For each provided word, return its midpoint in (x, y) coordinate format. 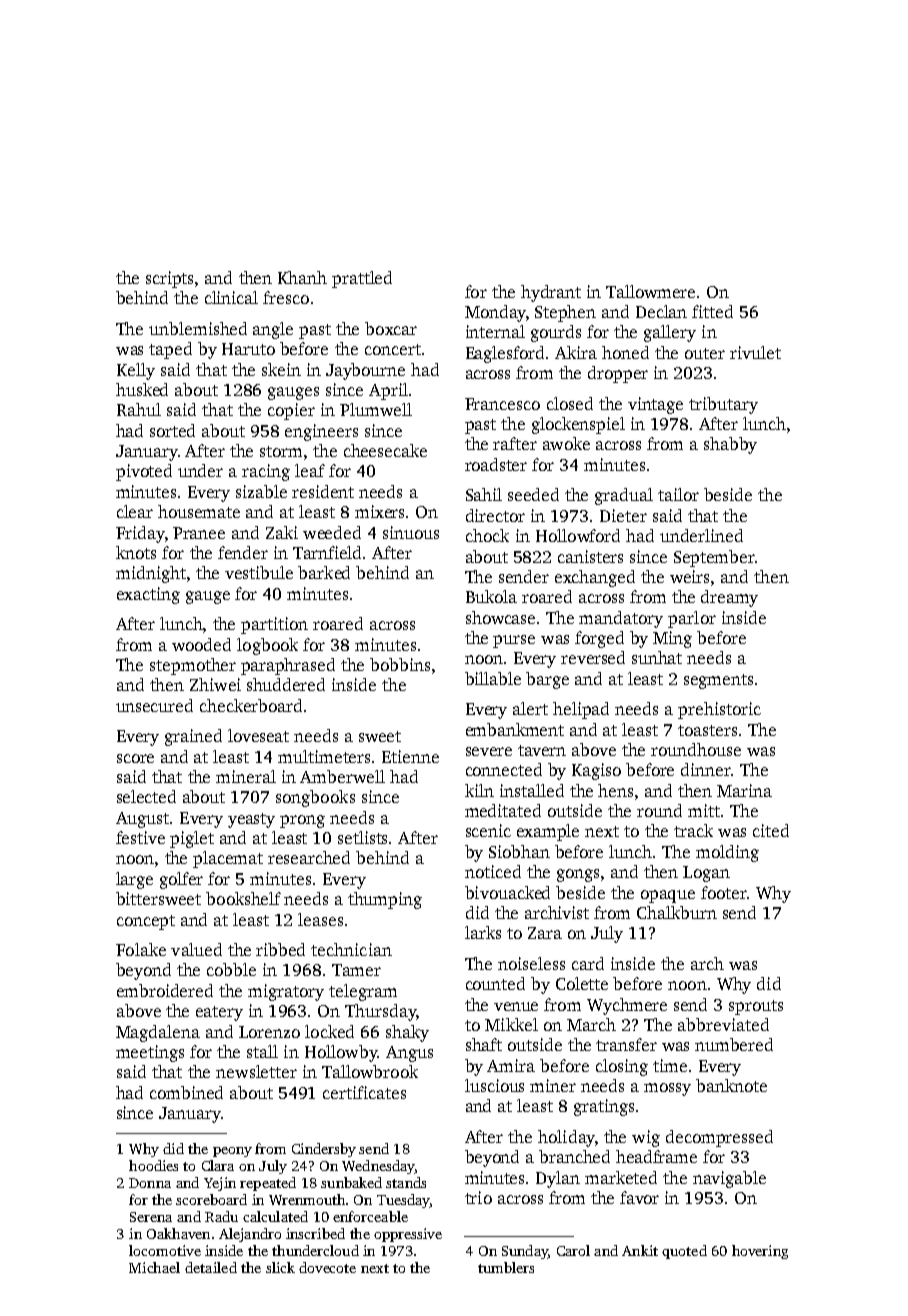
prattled (362, 279)
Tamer (356, 970)
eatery (219, 1013)
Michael (154, 1267)
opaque (668, 896)
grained (193, 737)
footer (724, 892)
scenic (488, 830)
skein (281, 369)
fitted (712, 311)
